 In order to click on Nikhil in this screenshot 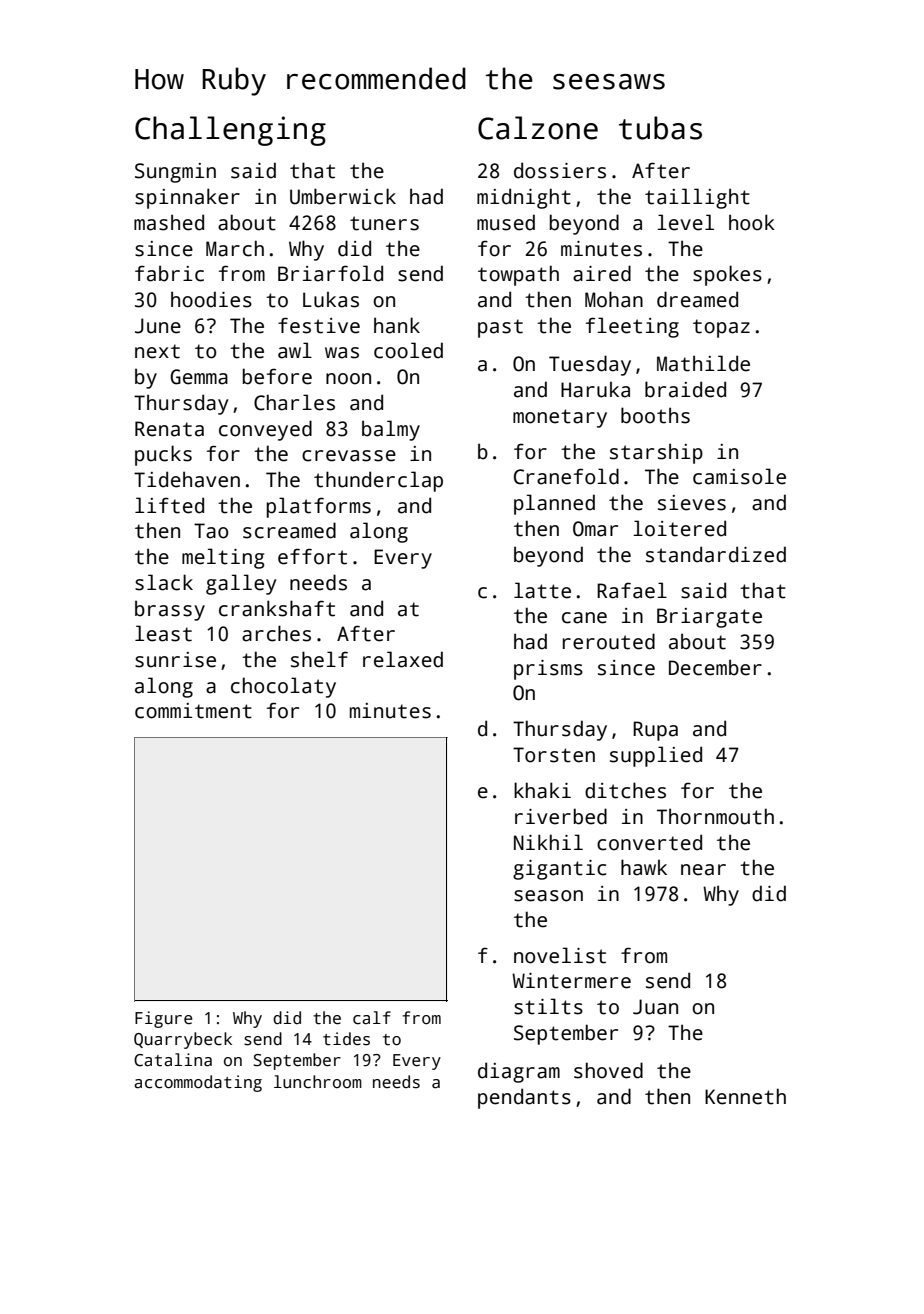, I will do `click(548, 842)`.
